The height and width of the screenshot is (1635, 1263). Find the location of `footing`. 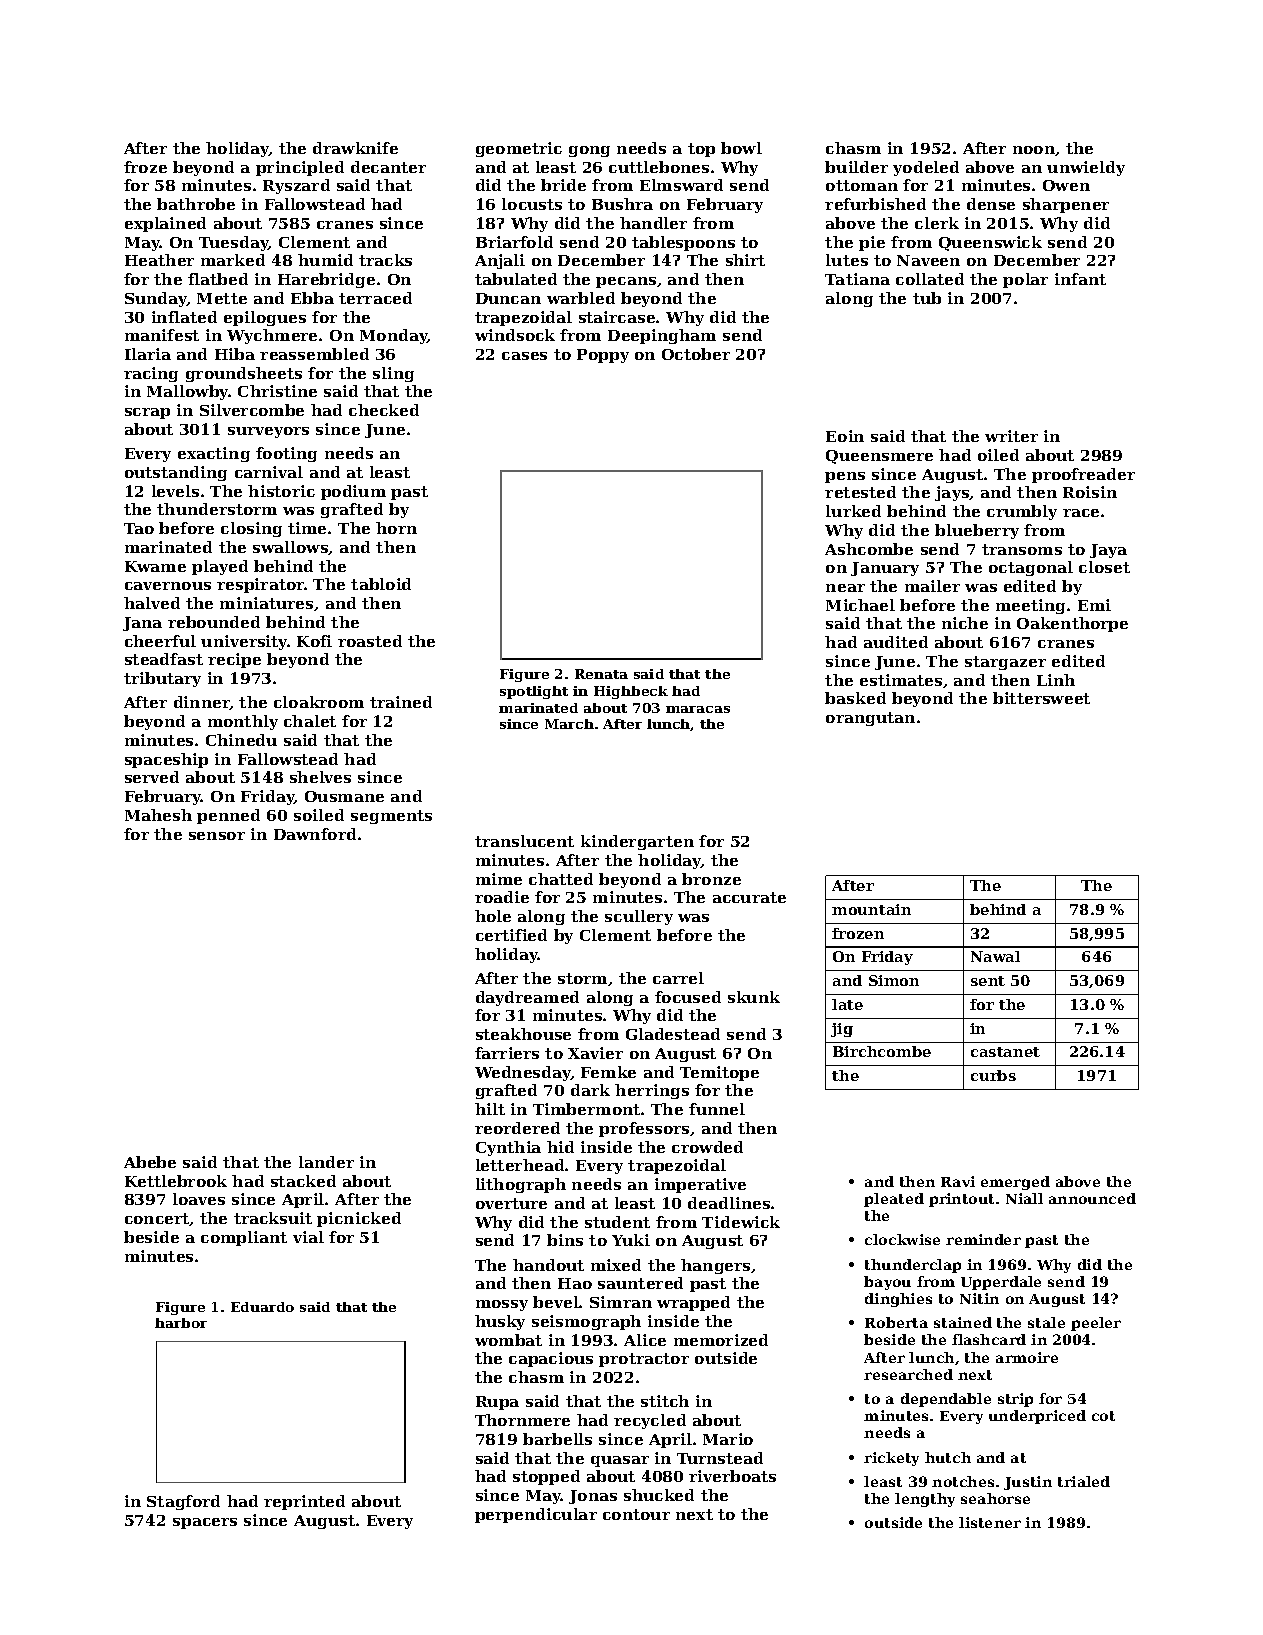

footing is located at coordinates (286, 454).
